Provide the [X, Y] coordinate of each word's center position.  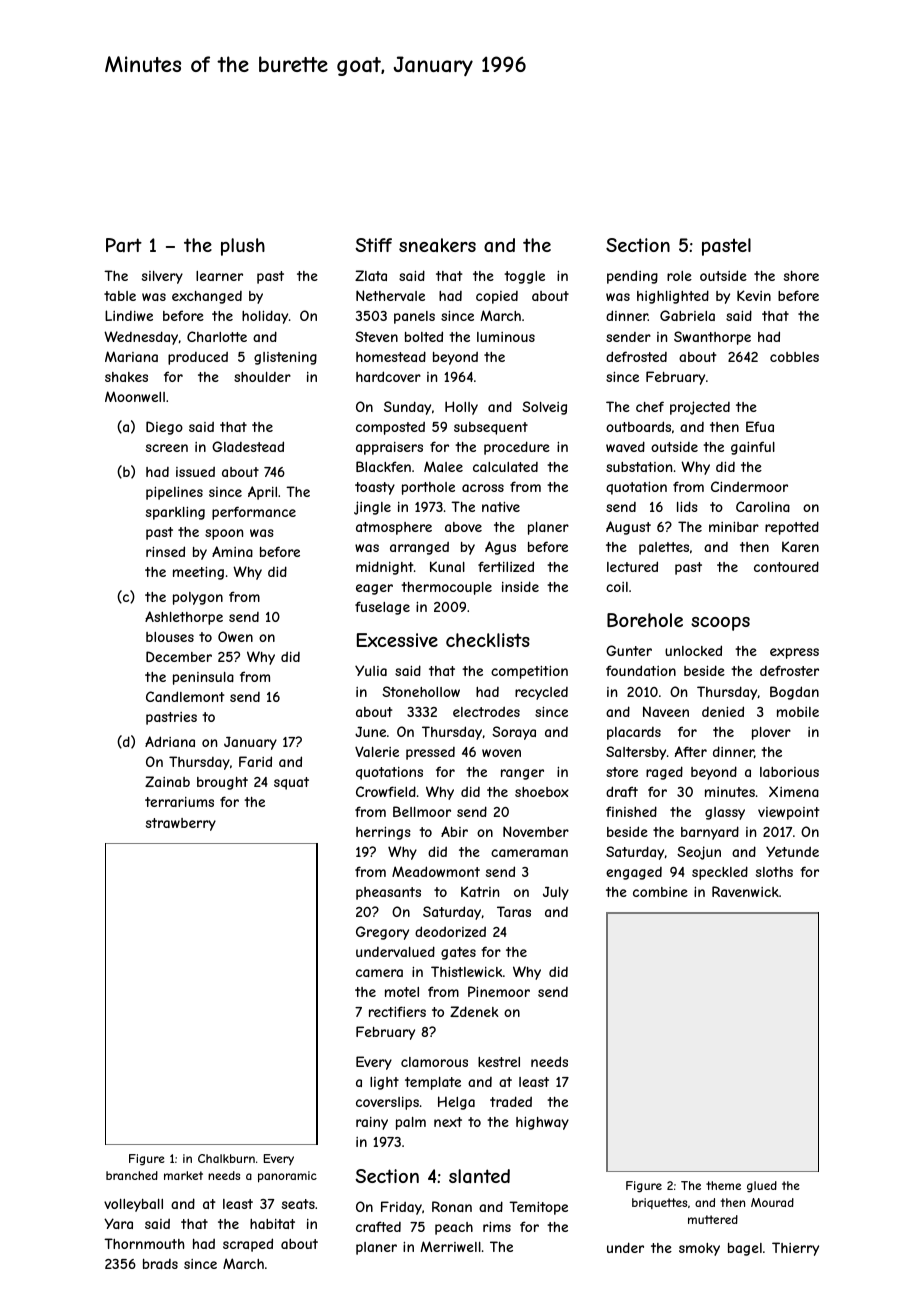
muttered [713, 1219]
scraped [248, 1245]
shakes [126, 377]
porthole [428, 488]
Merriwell [451, 1246]
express [794, 653]
